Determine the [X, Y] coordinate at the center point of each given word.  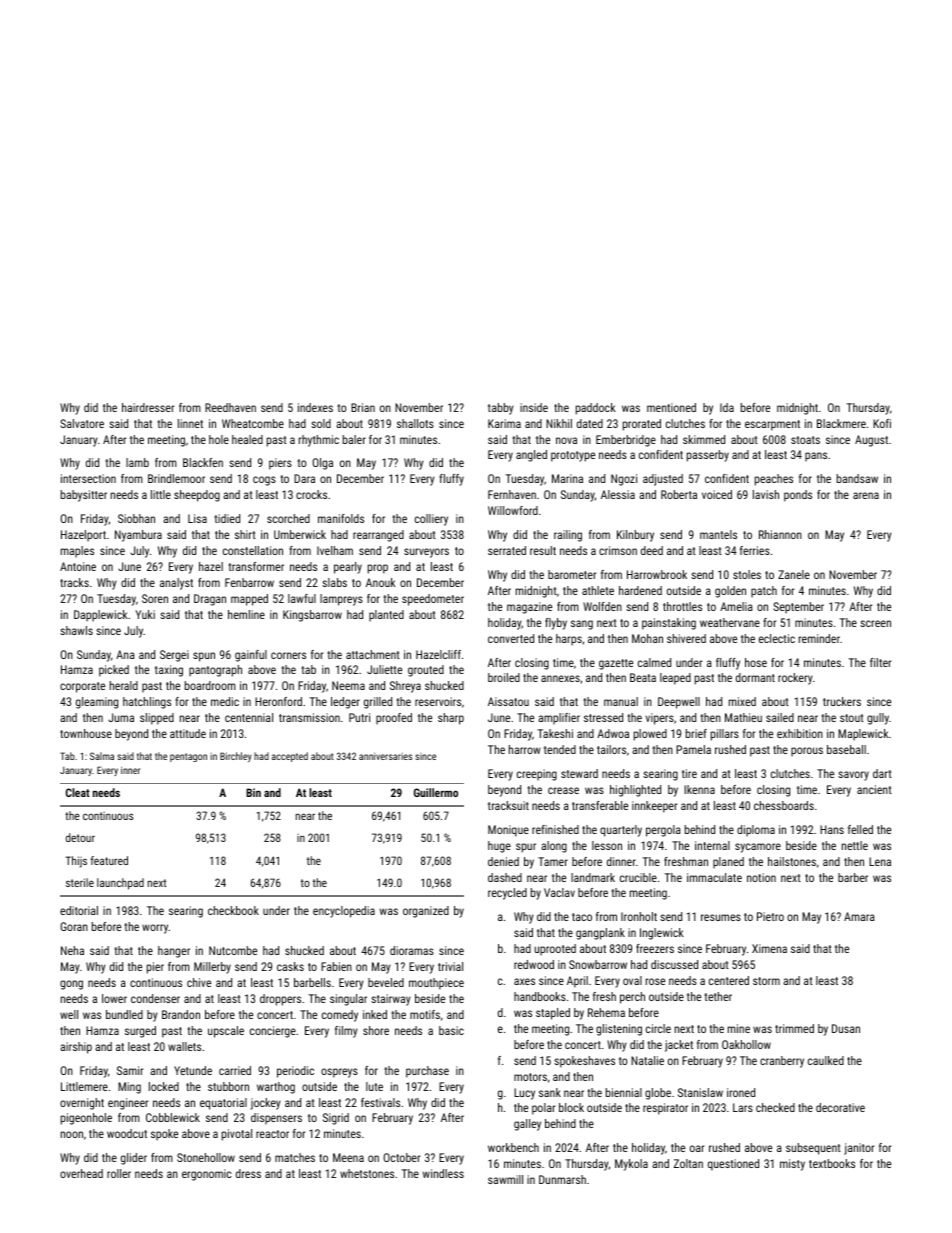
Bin [253, 792]
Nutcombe [233, 950]
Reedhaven [230, 407]
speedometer [433, 600]
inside [534, 407]
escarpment [772, 425]
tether [718, 996]
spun [204, 657]
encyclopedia [344, 912]
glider [134, 1159]
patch [764, 592]
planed [728, 863]
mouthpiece [436, 984]
